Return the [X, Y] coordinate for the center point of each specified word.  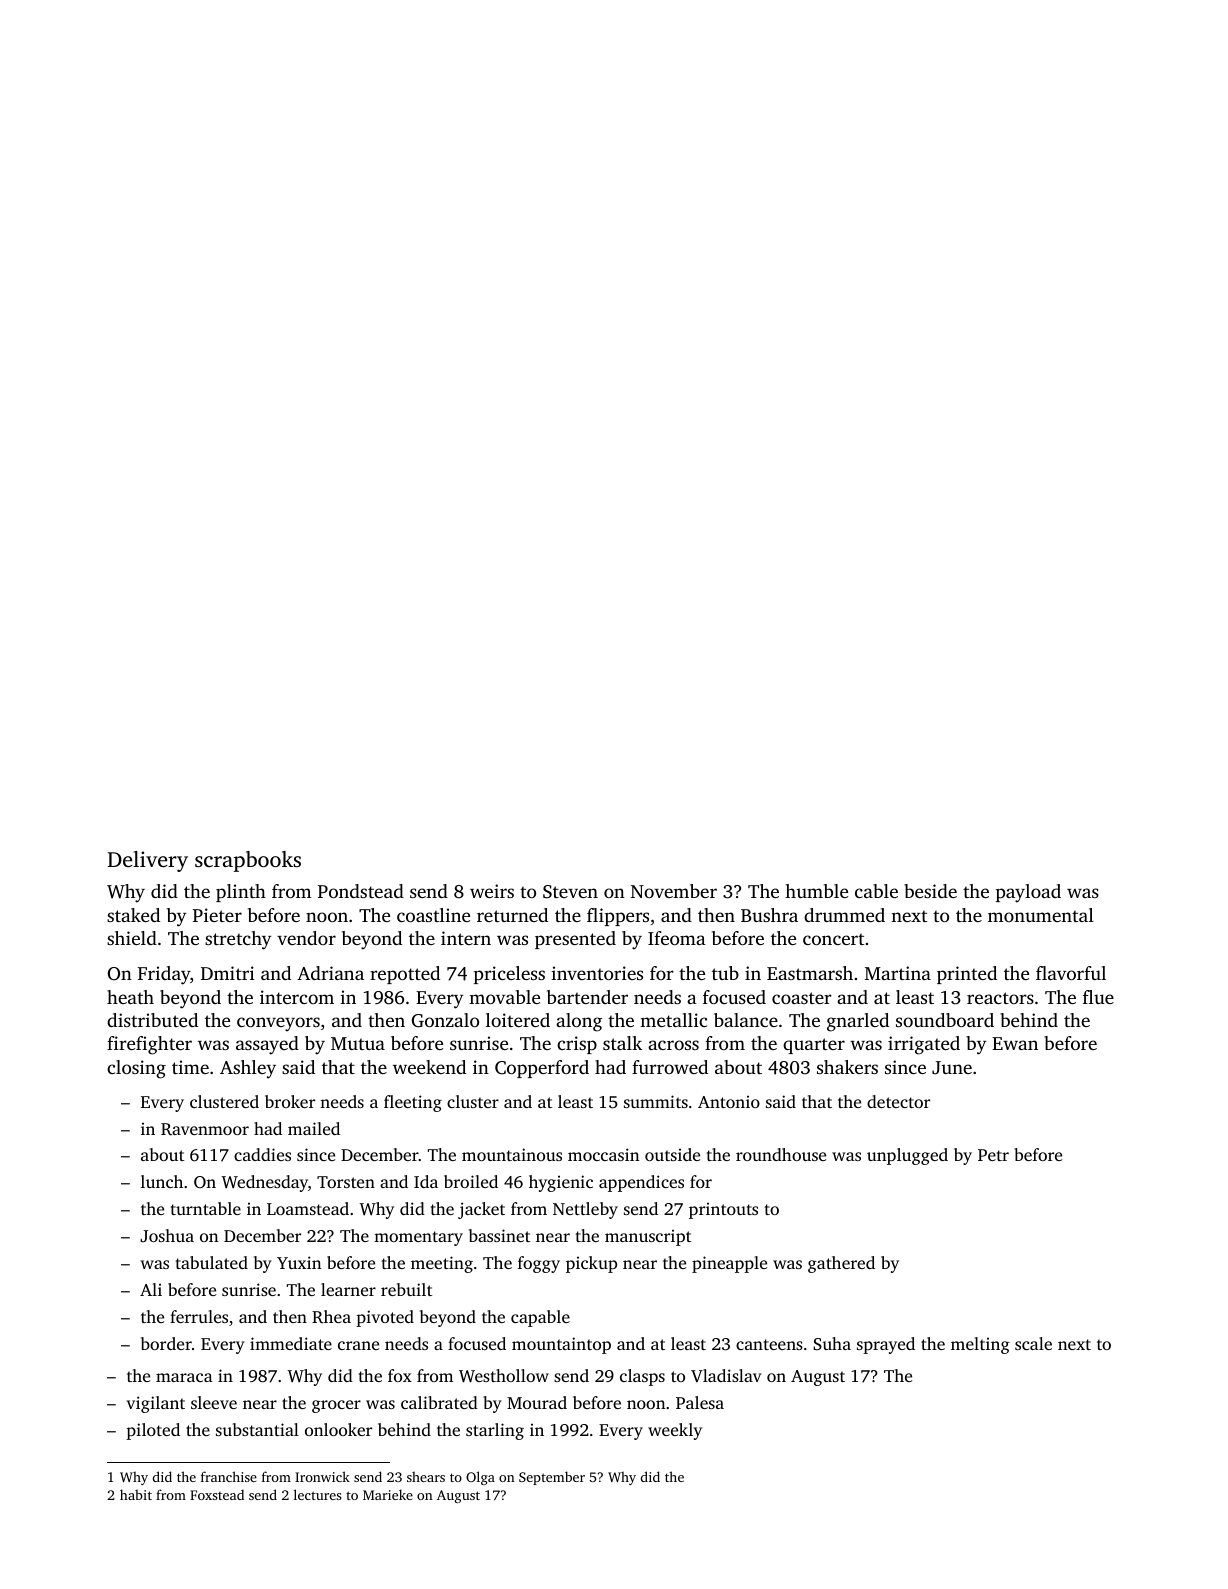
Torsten [346, 1182]
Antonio [729, 1102]
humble [816, 891]
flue [1098, 997]
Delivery [147, 861]
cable [876, 891]
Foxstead [217, 1494]
